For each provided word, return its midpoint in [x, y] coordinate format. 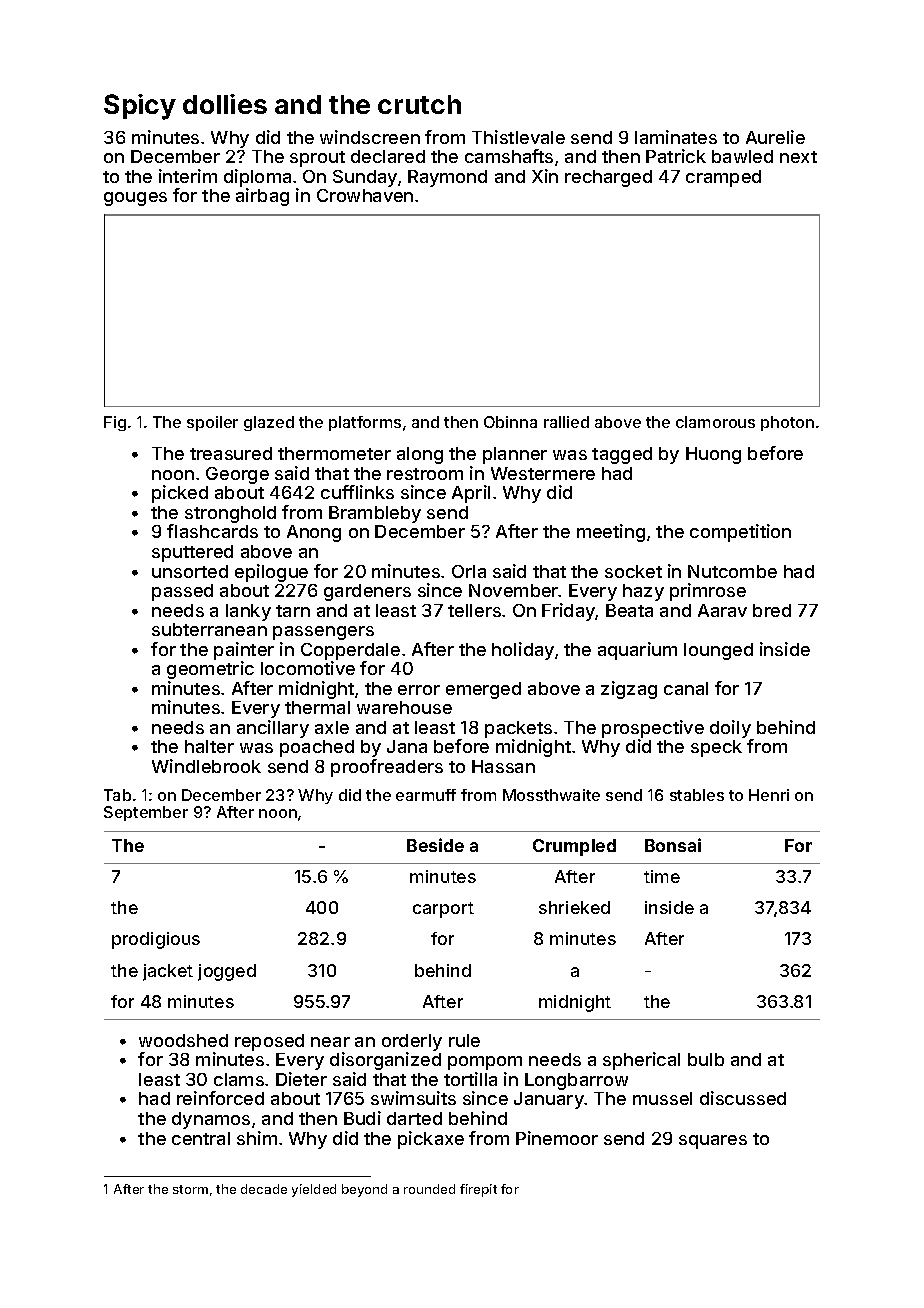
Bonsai [673, 845]
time [662, 876]
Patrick [676, 156]
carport [443, 910]
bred [772, 610]
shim [257, 1138]
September [146, 813]
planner [515, 455]
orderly [412, 1042]
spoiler [212, 423]
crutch [419, 104]
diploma [257, 178]
